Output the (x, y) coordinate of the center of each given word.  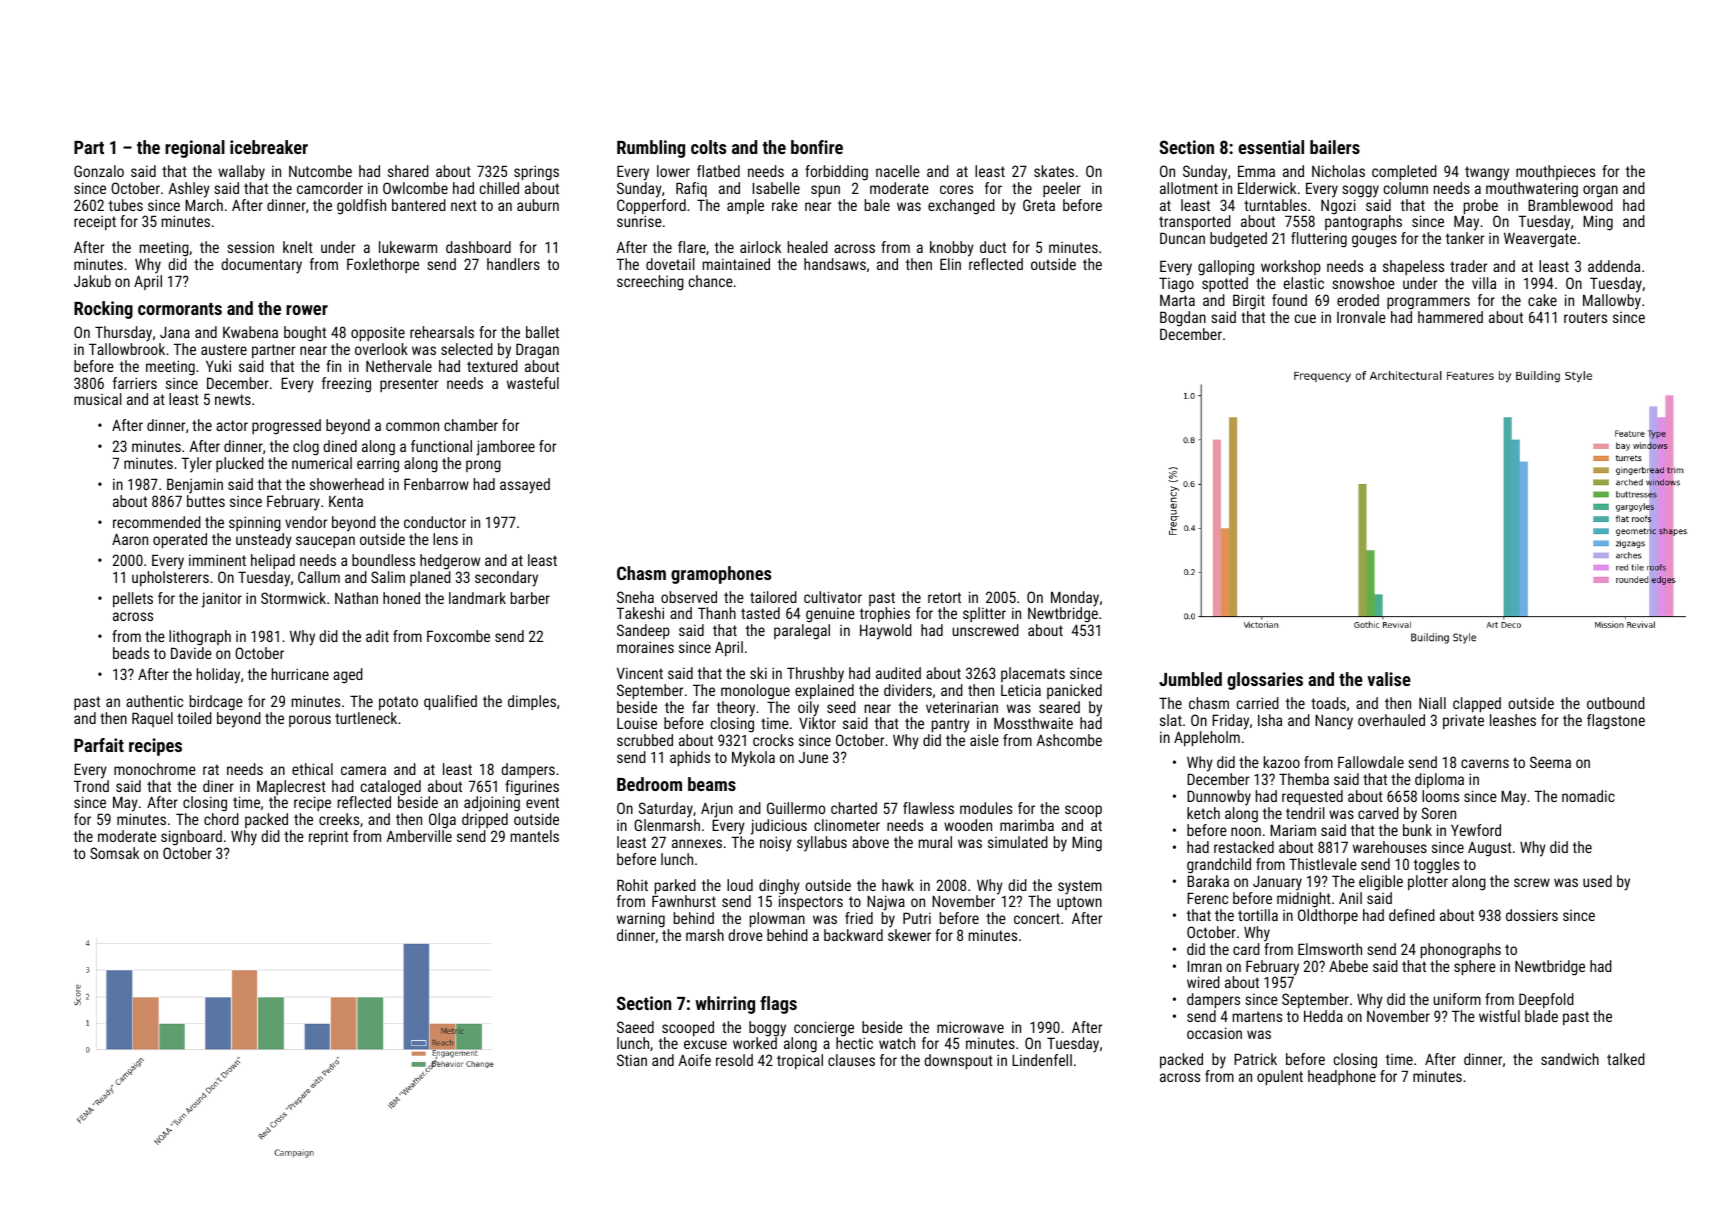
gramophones (721, 575)
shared (408, 171)
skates (1054, 171)
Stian (632, 1060)
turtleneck (366, 718)
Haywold (886, 632)
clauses (851, 1060)
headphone (1342, 1077)
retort (944, 597)
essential (1271, 147)
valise (1389, 679)
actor (232, 425)
